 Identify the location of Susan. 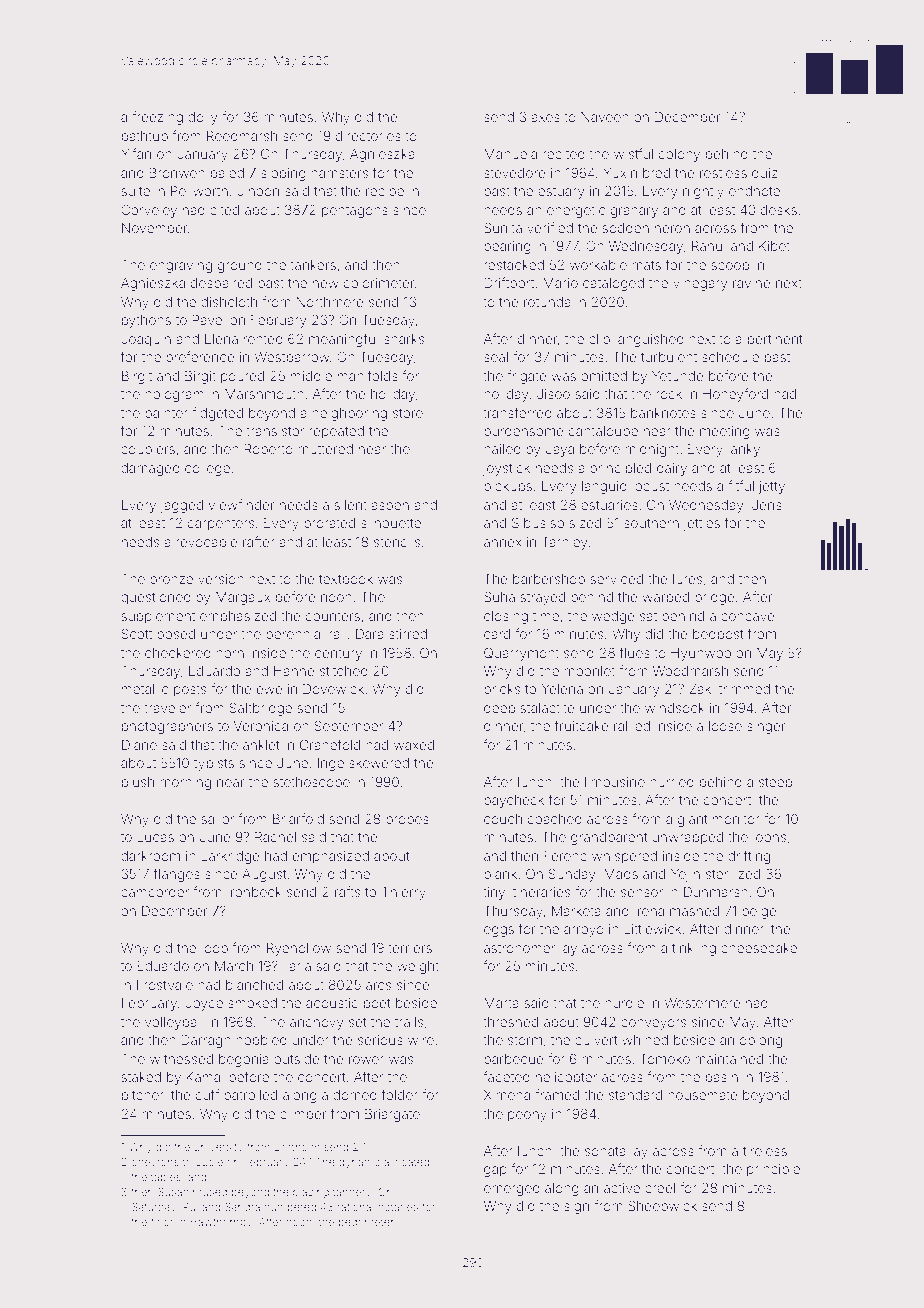
(173, 1191).
